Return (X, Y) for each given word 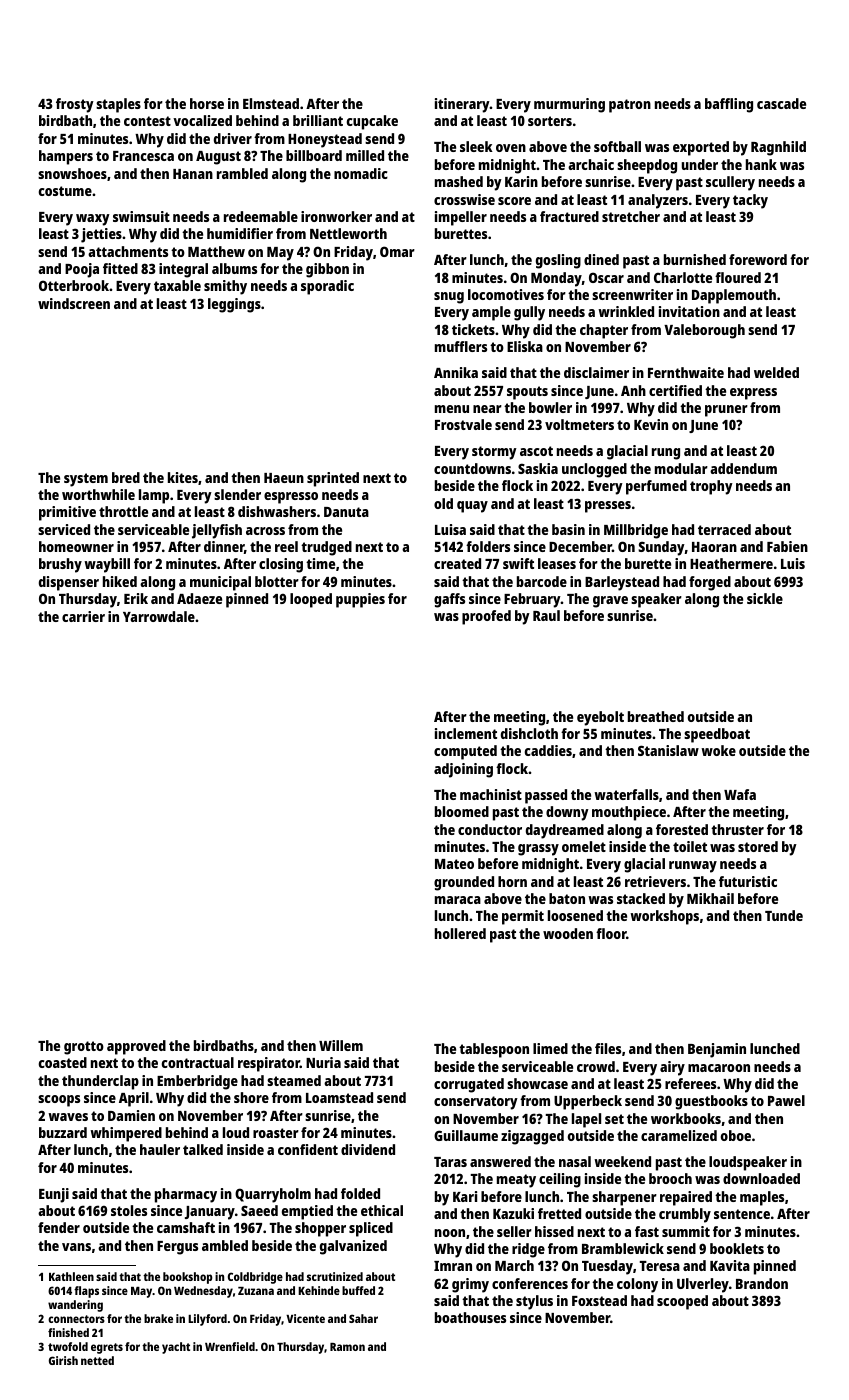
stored (758, 846)
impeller (461, 218)
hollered (460, 933)
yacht (176, 1348)
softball (617, 146)
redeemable (261, 216)
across (265, 531)
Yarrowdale (159, 616)
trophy (711, 487)
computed (465, 752)
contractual (198, 1062)
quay (472, 507)
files (608, 1048)
